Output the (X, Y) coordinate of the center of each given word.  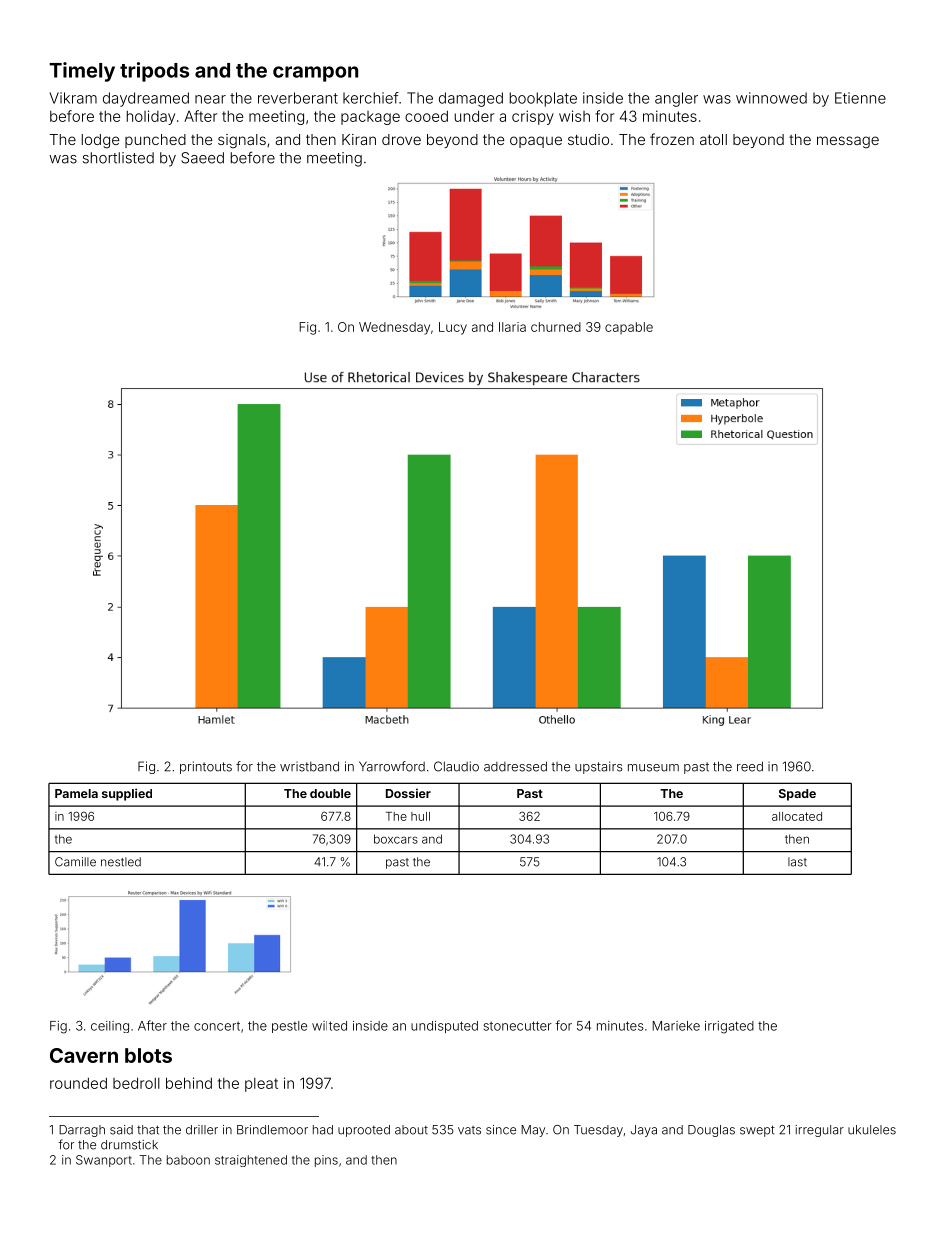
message (848, 142)
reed (750, 766)
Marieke (676, 1026)
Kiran (359, 139)
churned (556, 327)
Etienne (860, 98)
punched (155, 141)
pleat (261, 1085)
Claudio (456, 766)
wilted (329, 1026)
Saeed (202, 158)
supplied (127, 794)
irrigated (729, 1027)
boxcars (396, 839)
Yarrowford (392, 766)
